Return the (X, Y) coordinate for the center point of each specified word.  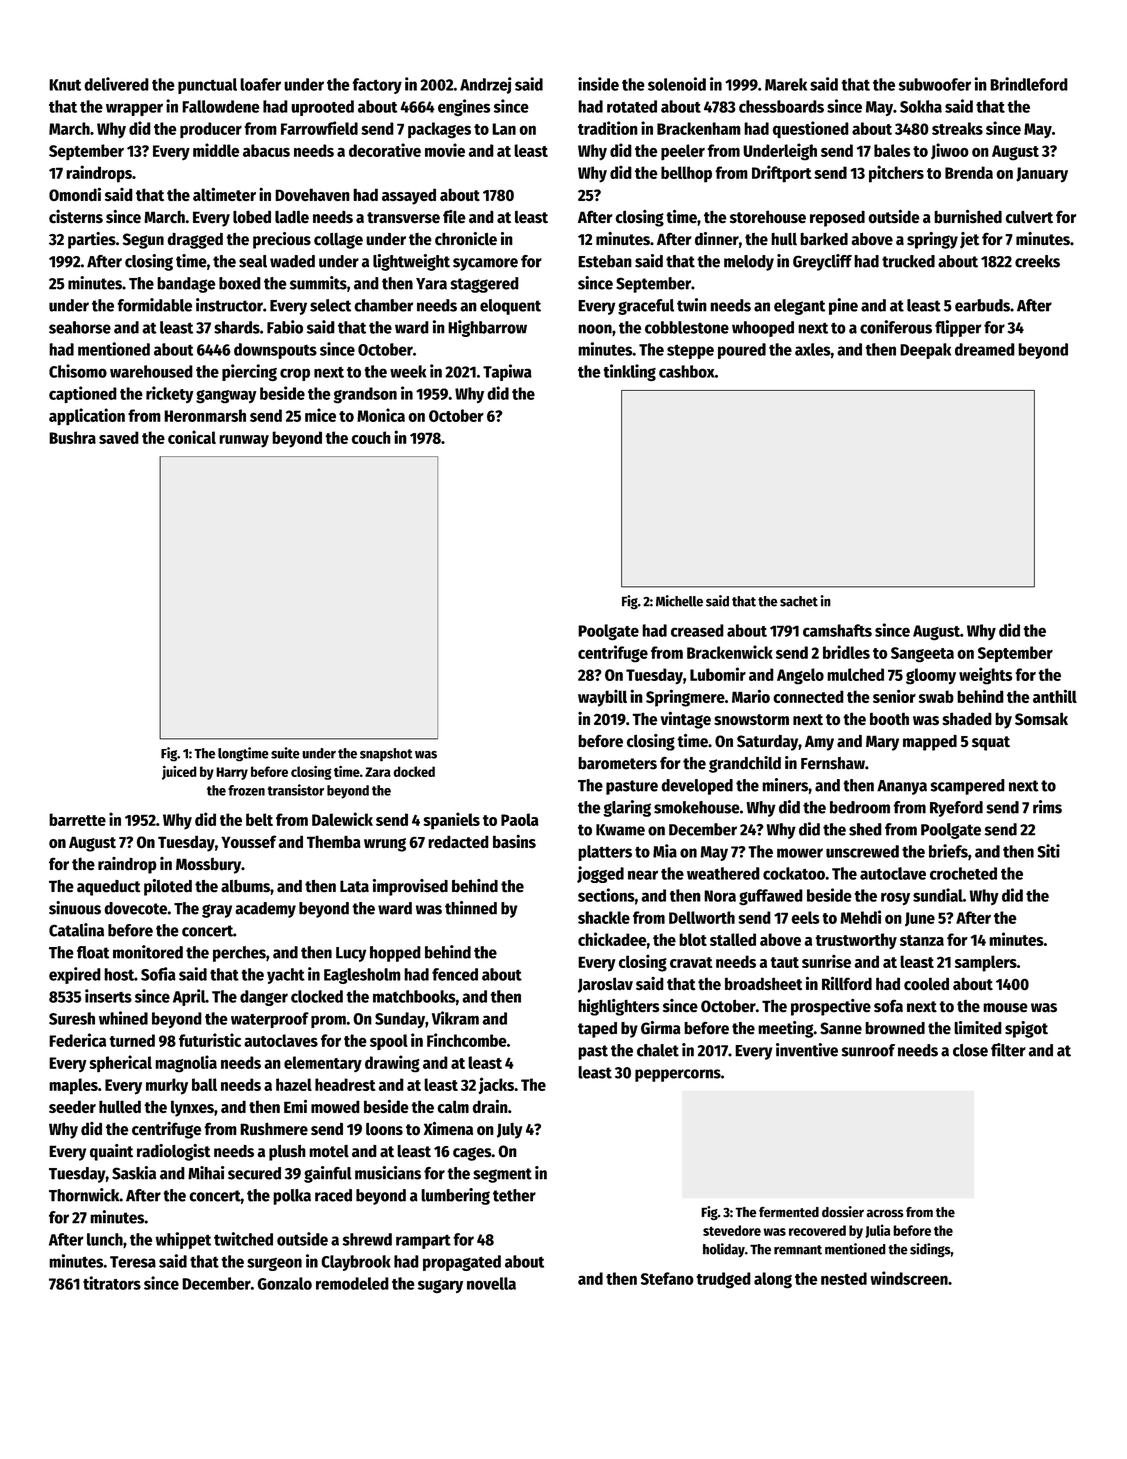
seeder (72, 1106)
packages (439, 130)
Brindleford (1029, 84)
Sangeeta (922, 654)
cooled (926, 984)
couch (371, 437)
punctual (207, 86)
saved (119, 437)
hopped (395, 954)
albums (245, 886)
